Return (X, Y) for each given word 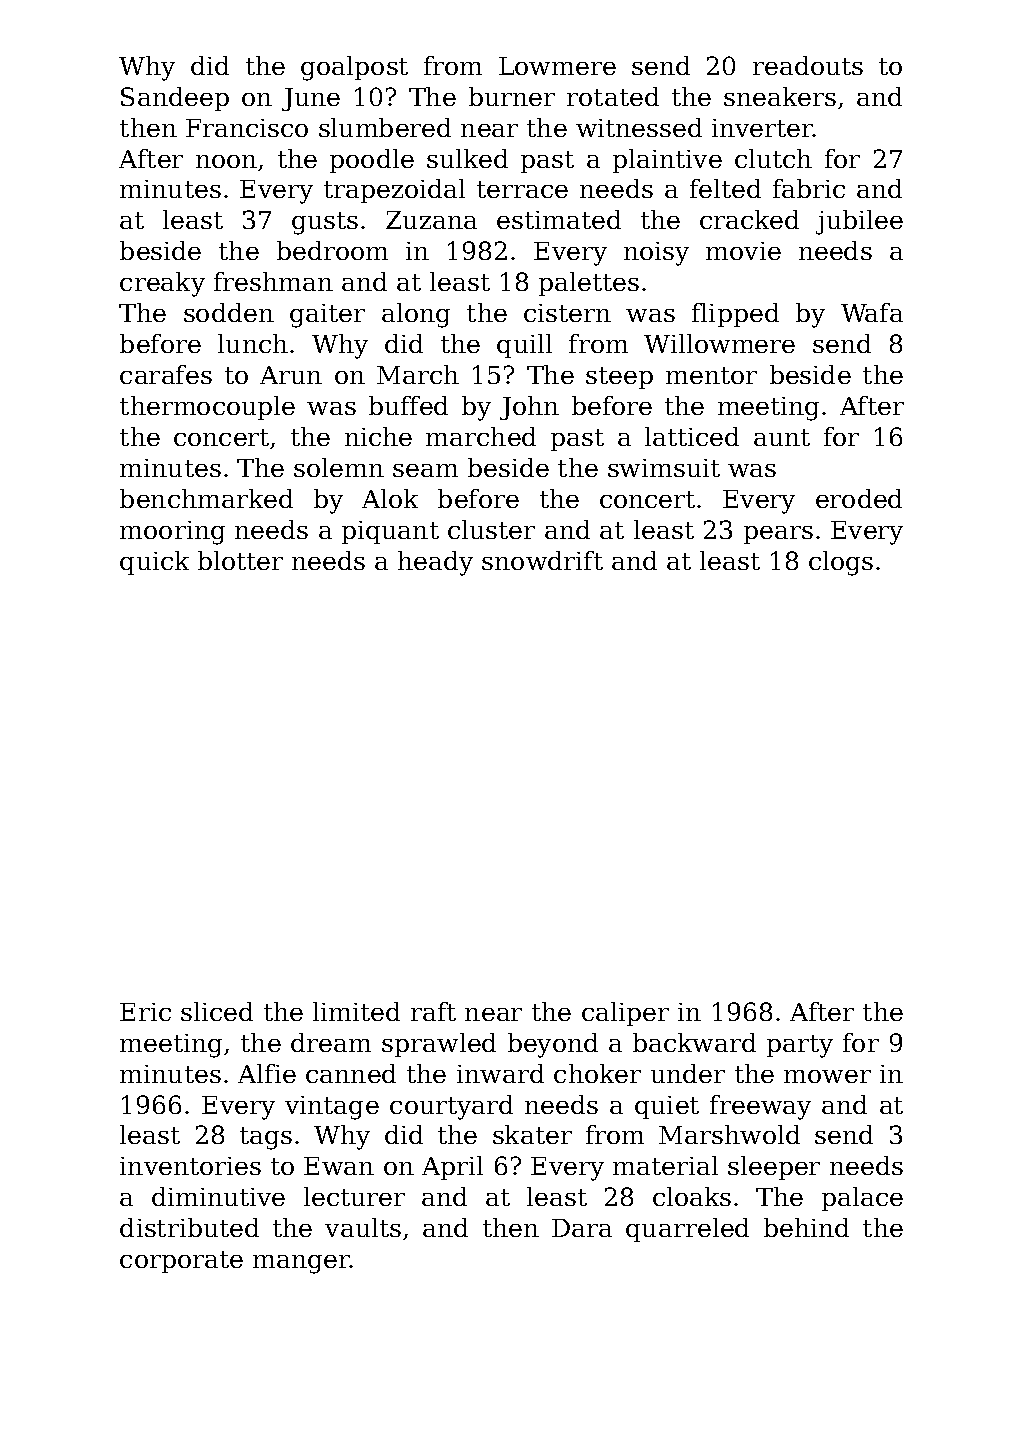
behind (806, 1227)
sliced (217, 1011)
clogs (841, 563)
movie (743, 251)
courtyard (451, 1107)
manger (301, 1264)
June (311, 99)
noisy (656, 254)
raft (433, 1011)
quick (154, 563)
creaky (162, 284)
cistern (567, 313)
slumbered (385, 127)
